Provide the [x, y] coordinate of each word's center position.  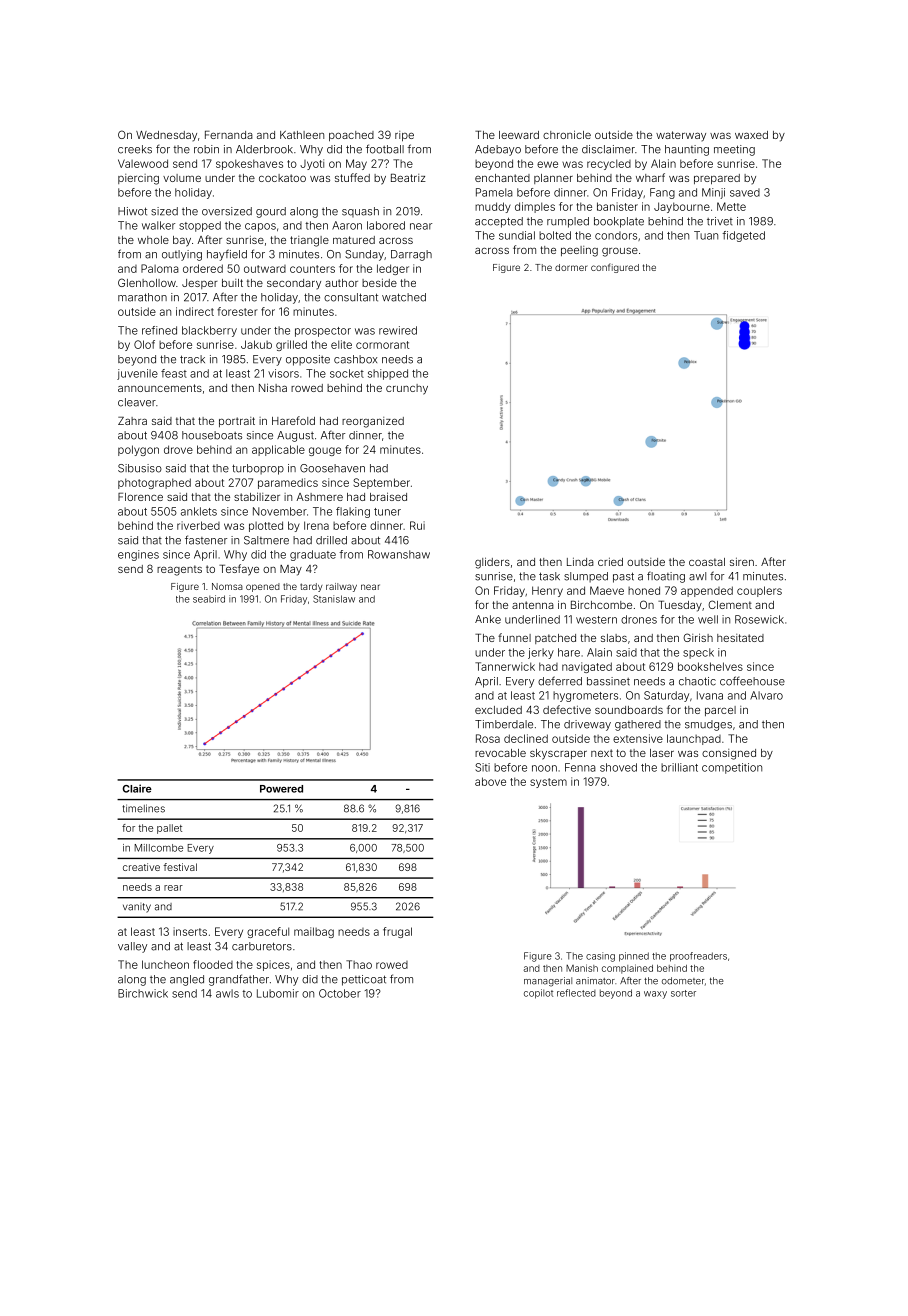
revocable [500, 753]
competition [732, 768]
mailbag [314, 932]
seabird [209, 599]
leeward [519, 135]
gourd [271, 212]
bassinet [608, 681]
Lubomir [278, 993]
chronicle [567, 134]
